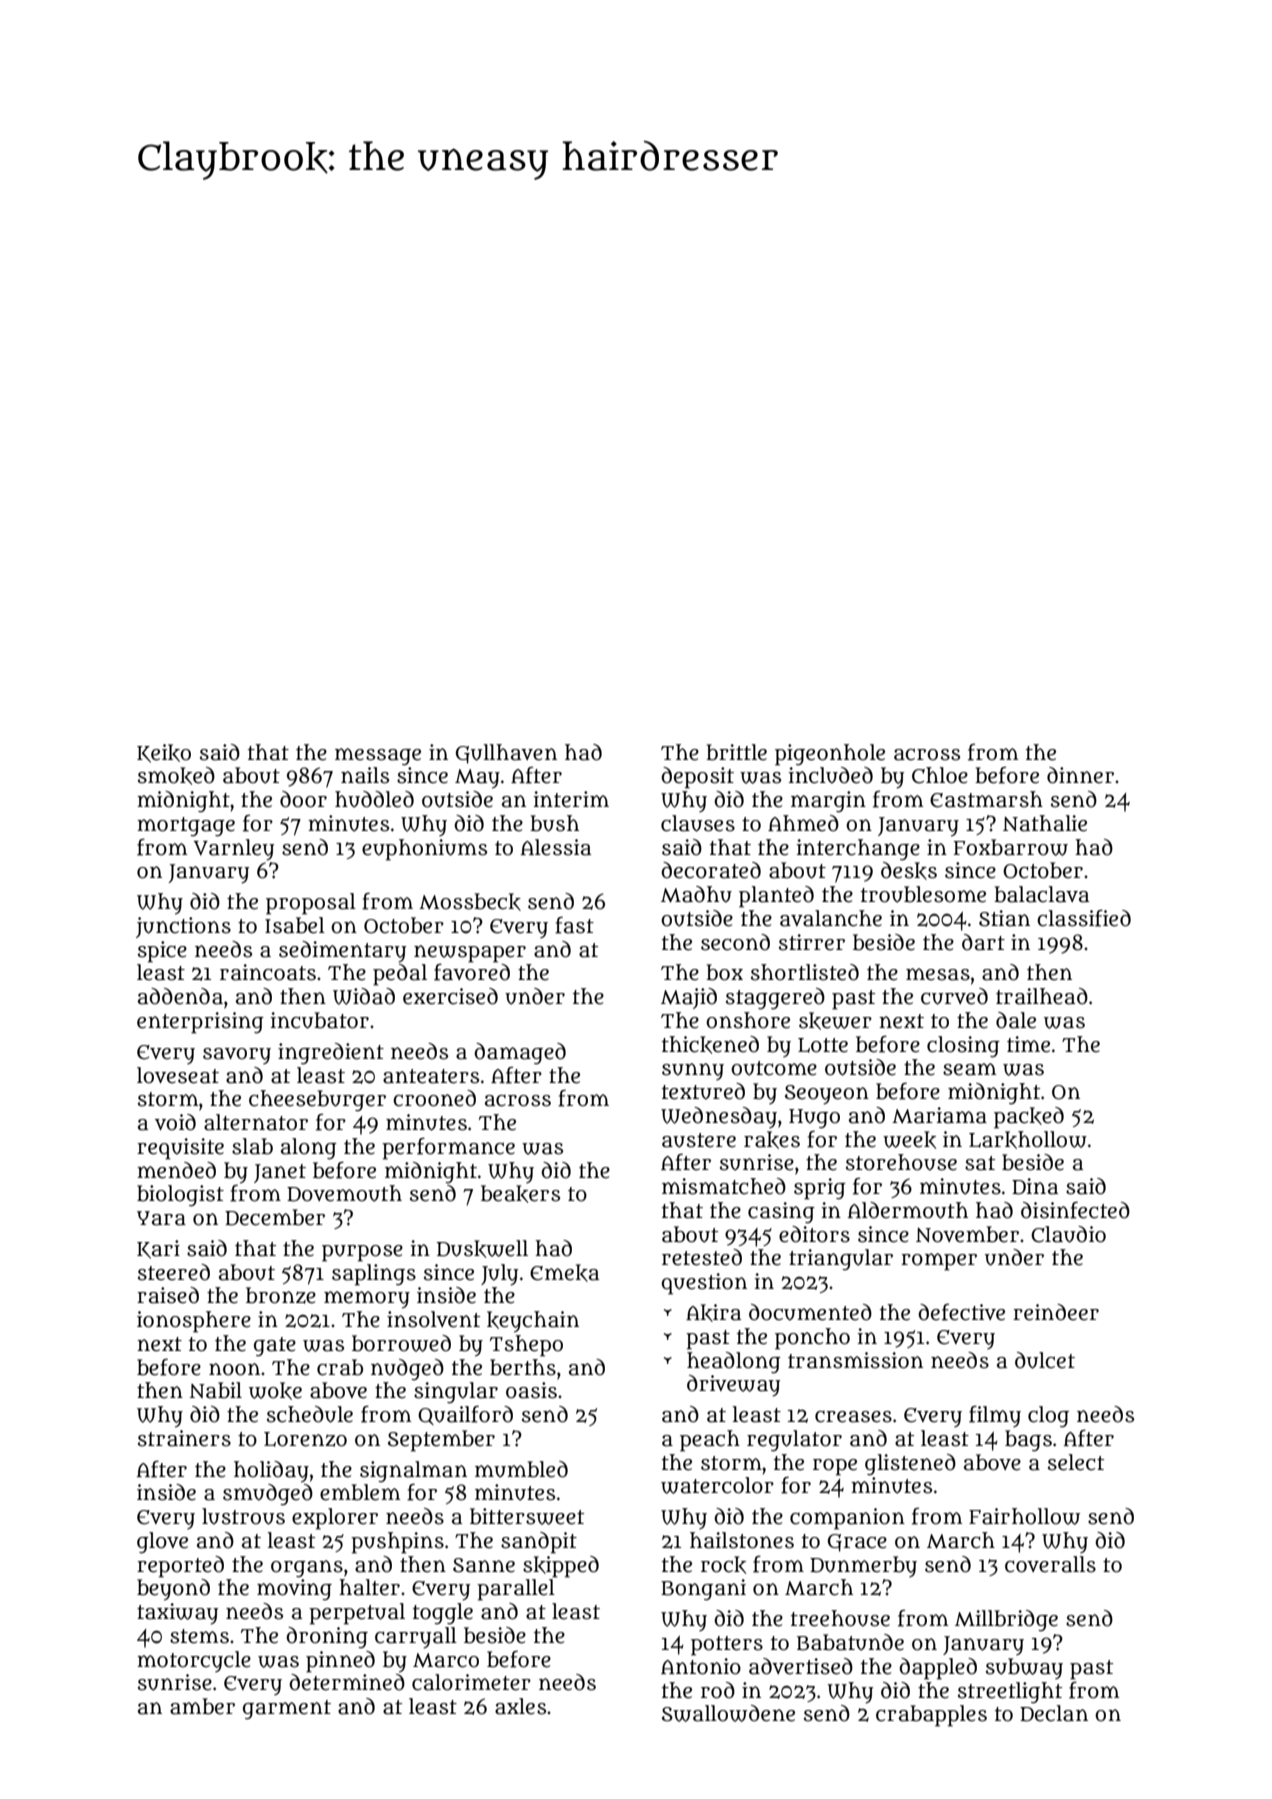  I want to click on pigeonhole, so click(830, 755).
